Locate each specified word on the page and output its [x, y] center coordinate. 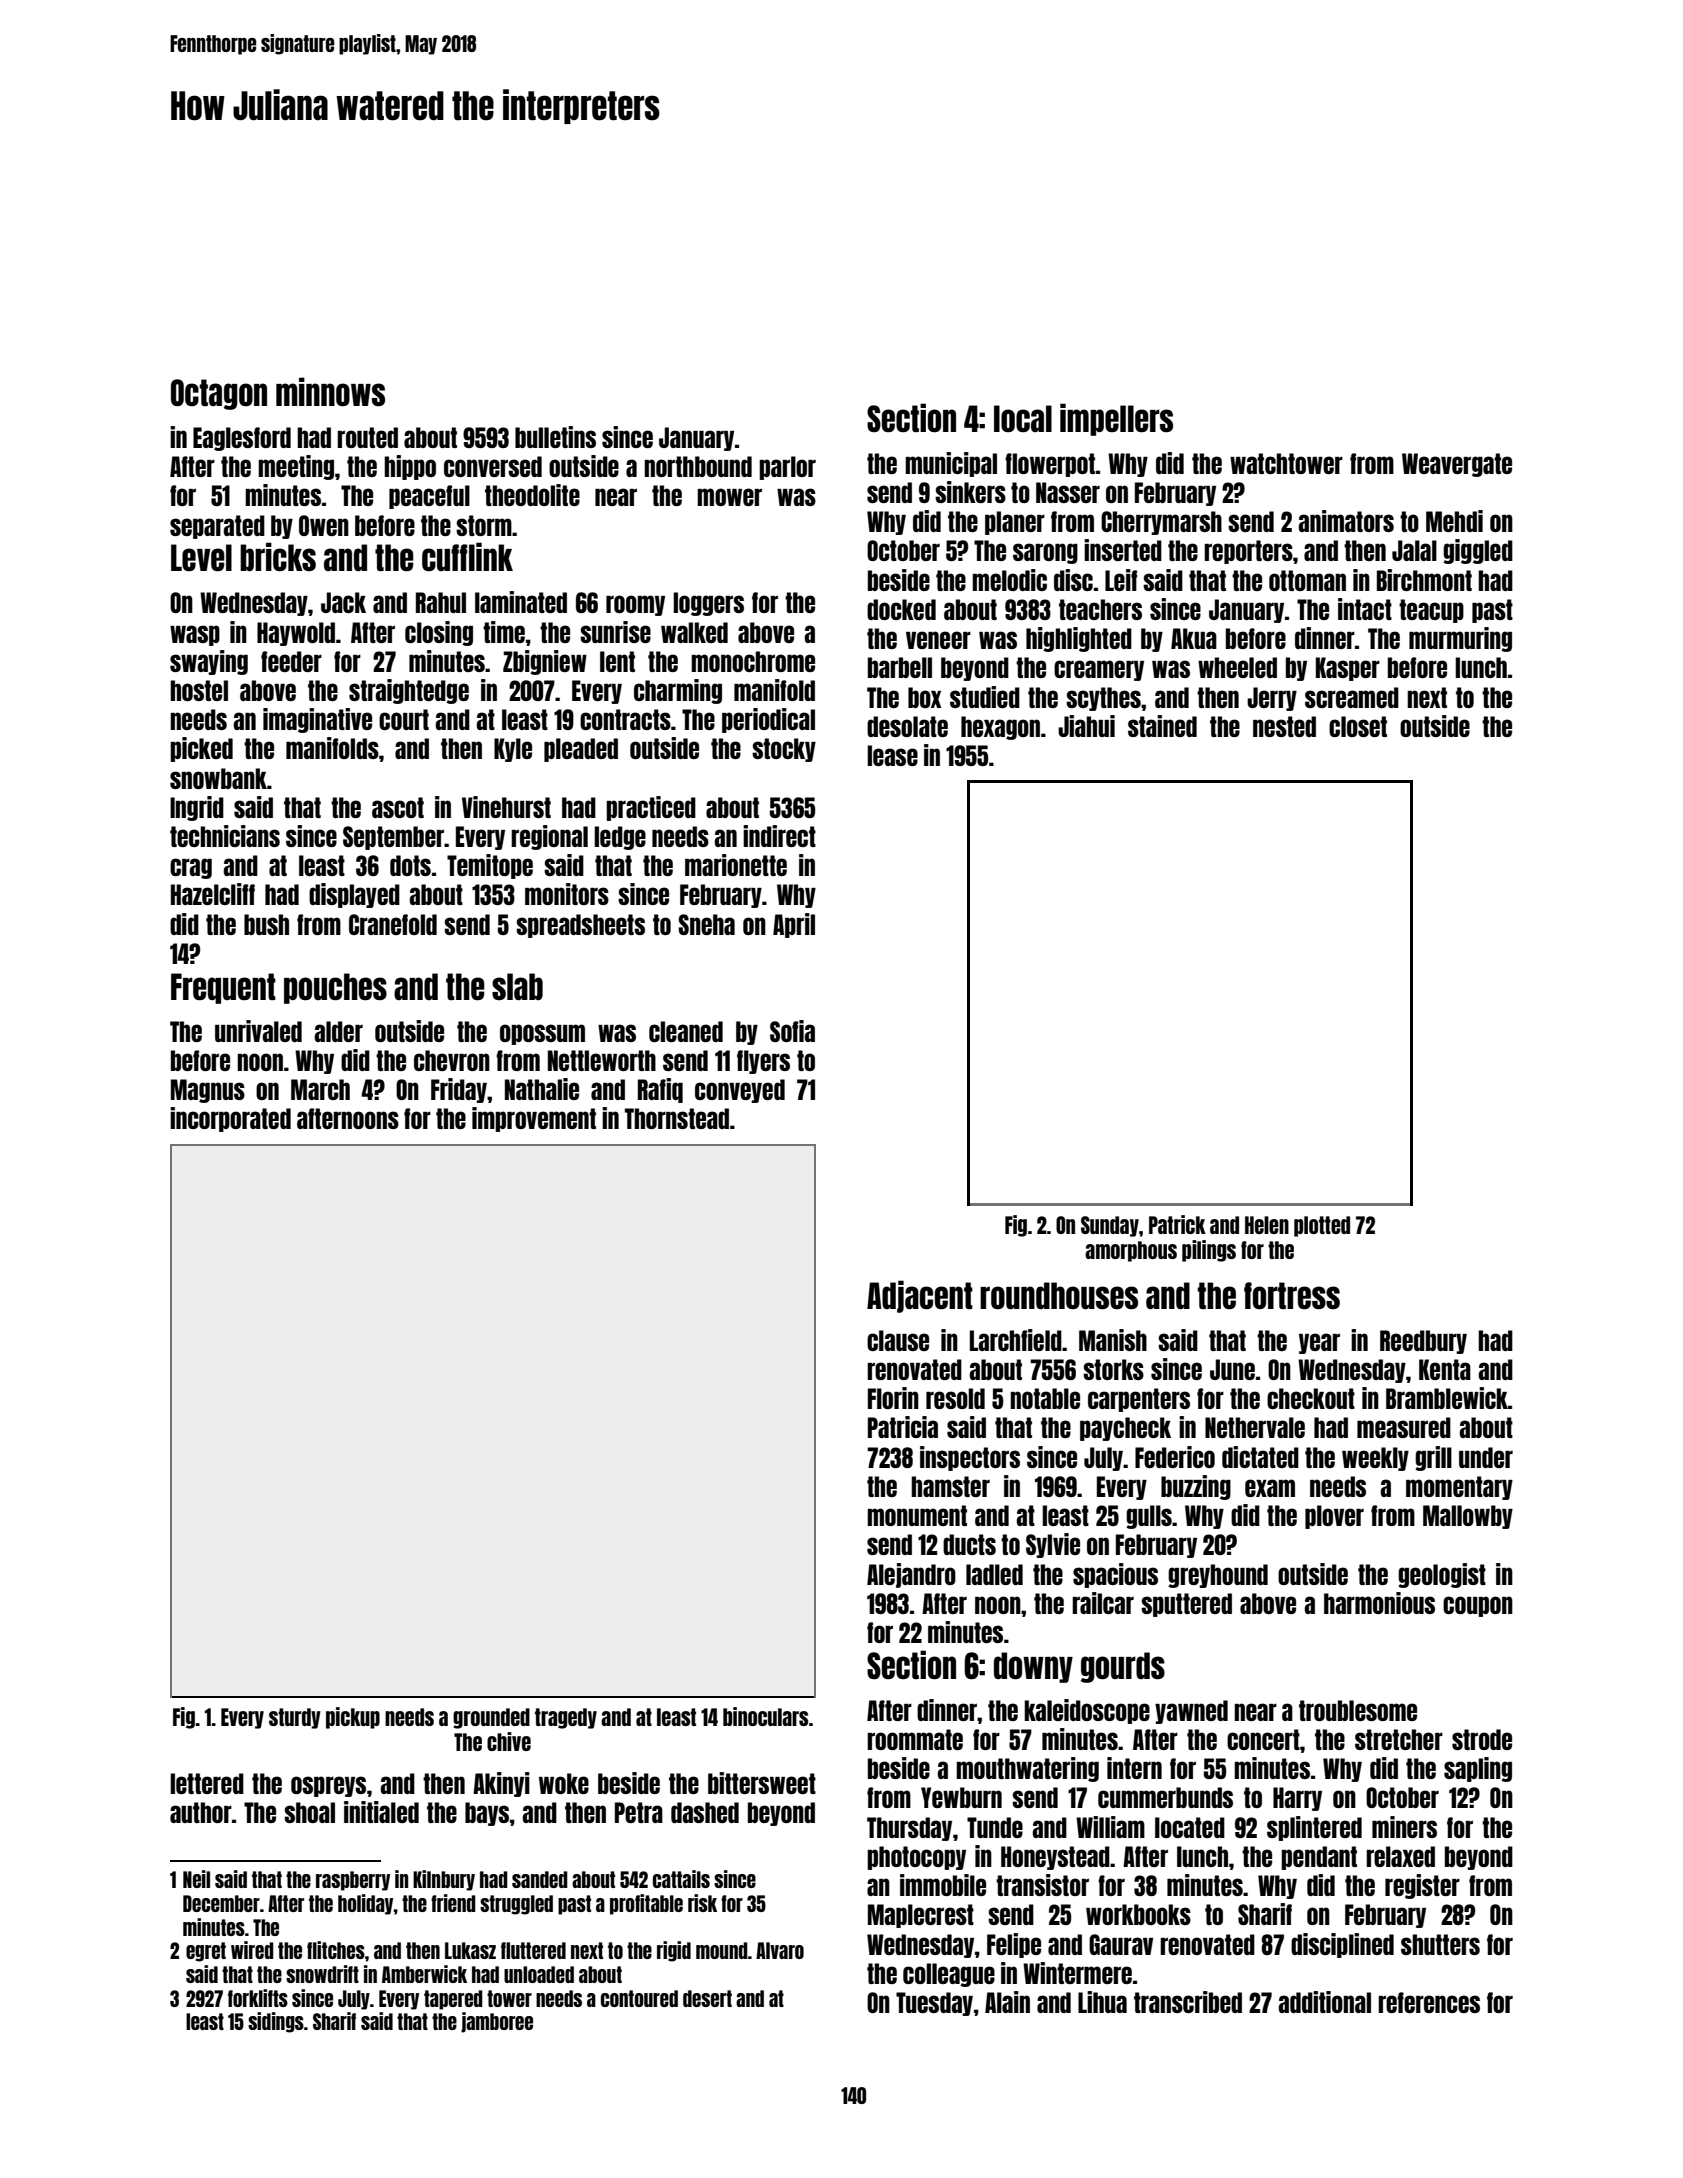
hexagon [1000, 728]
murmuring [1460, 639]
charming [678, 691]
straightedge [409, 691]
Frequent [223, 988]
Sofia [792, 1031]
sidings [276, 2022]
